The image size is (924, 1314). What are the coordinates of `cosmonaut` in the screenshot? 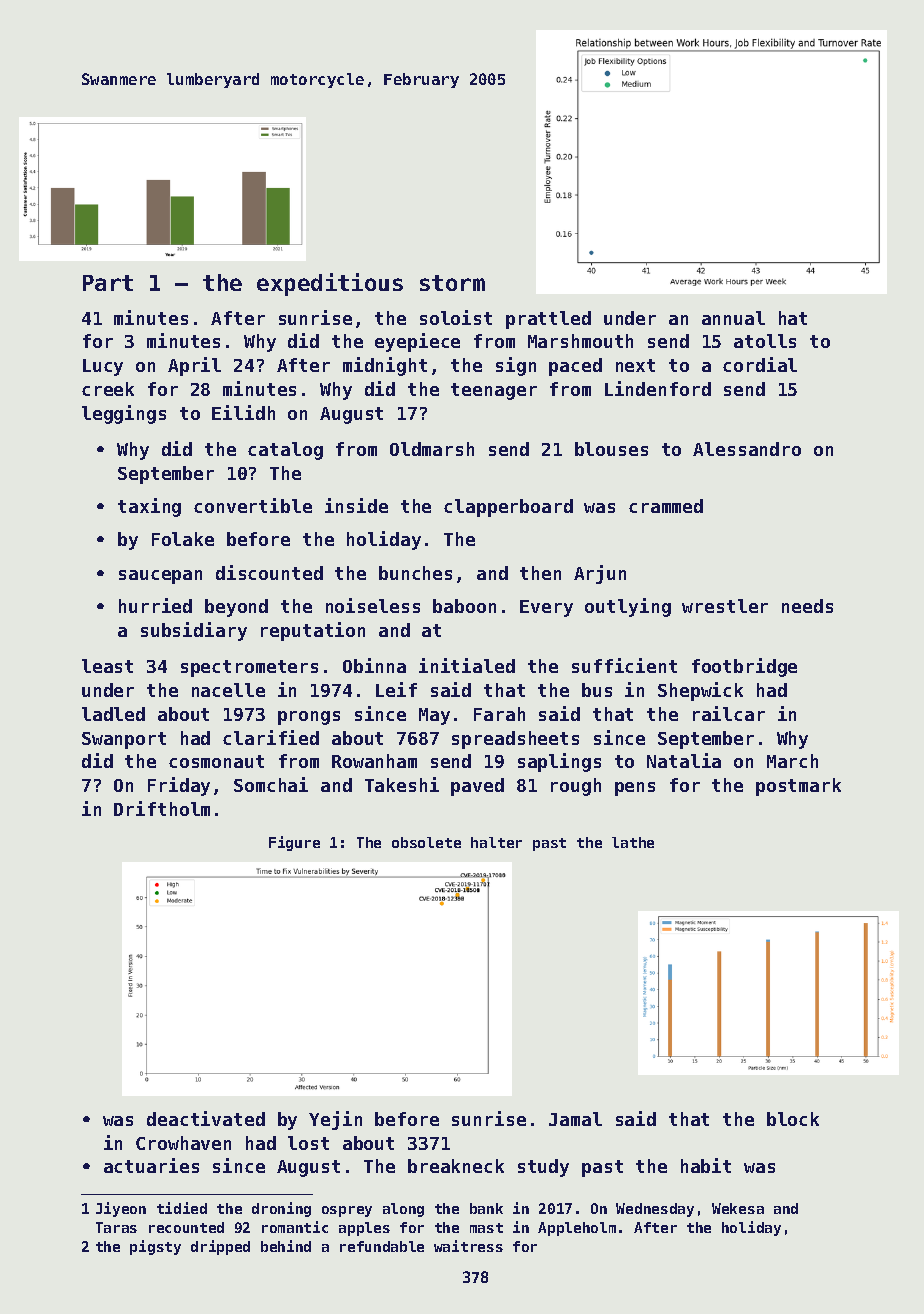 It's located at (216, 761).
